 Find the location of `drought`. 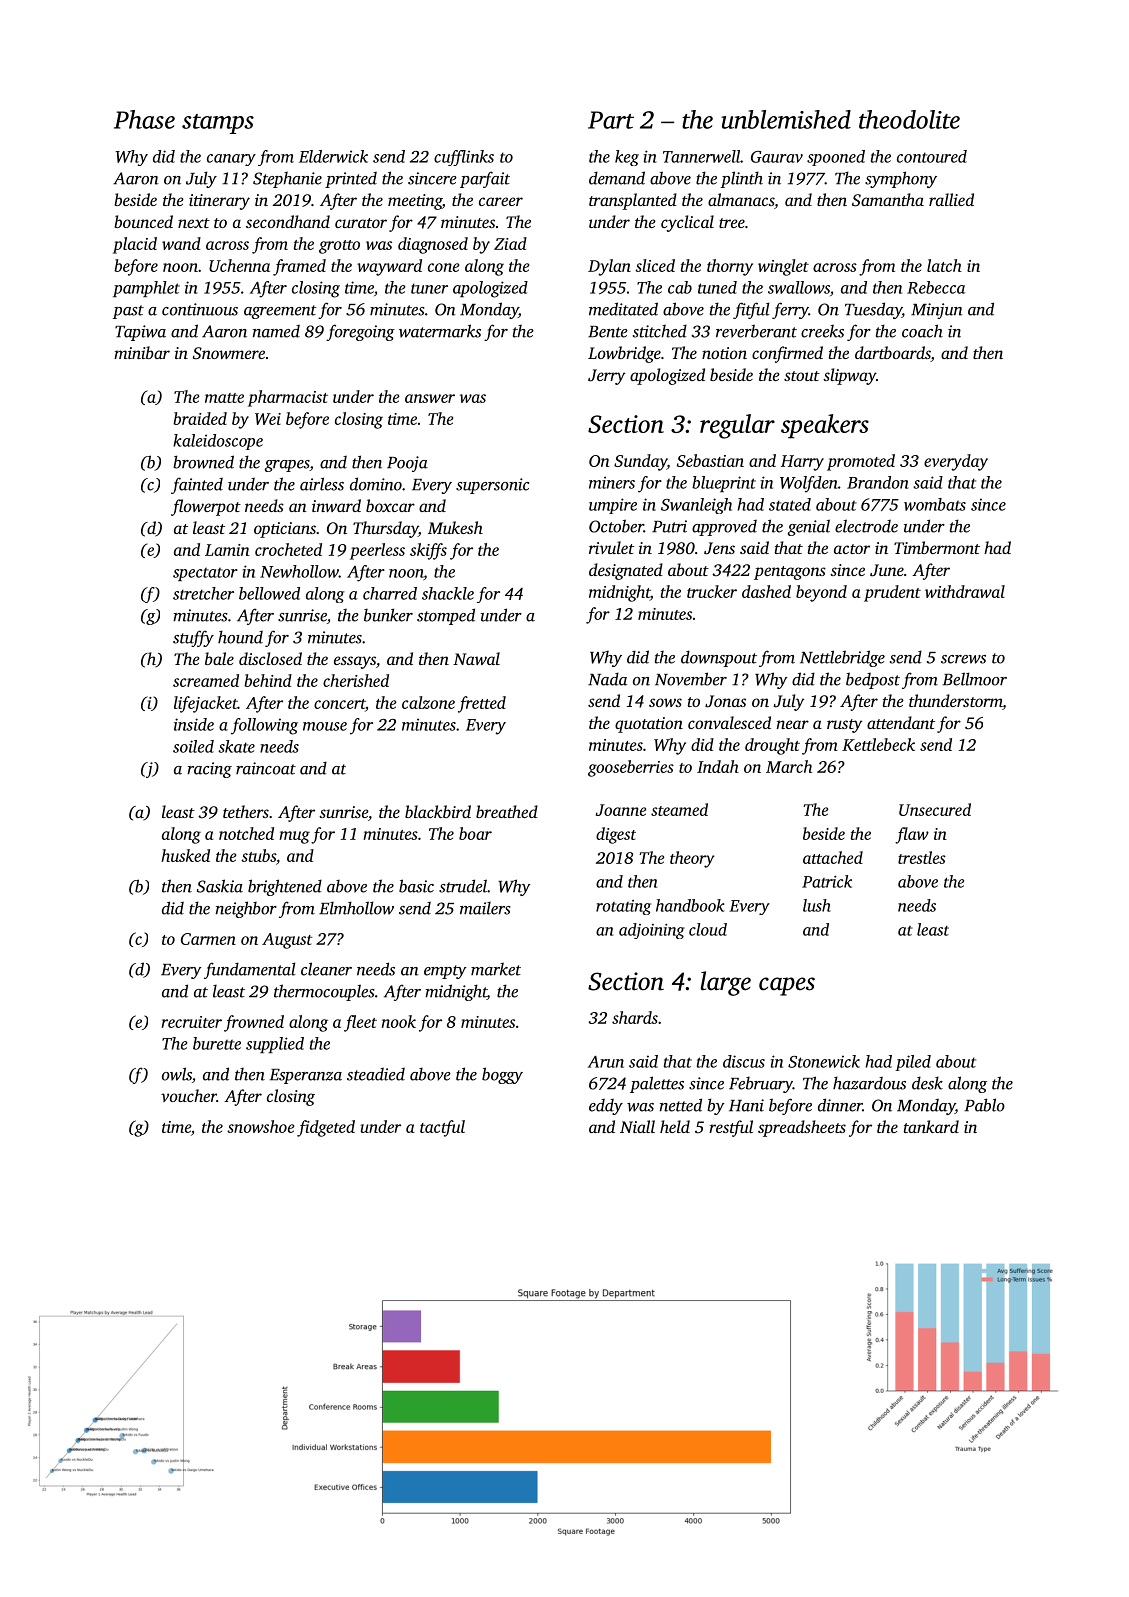

drought is located at coordinates (772, 746).
